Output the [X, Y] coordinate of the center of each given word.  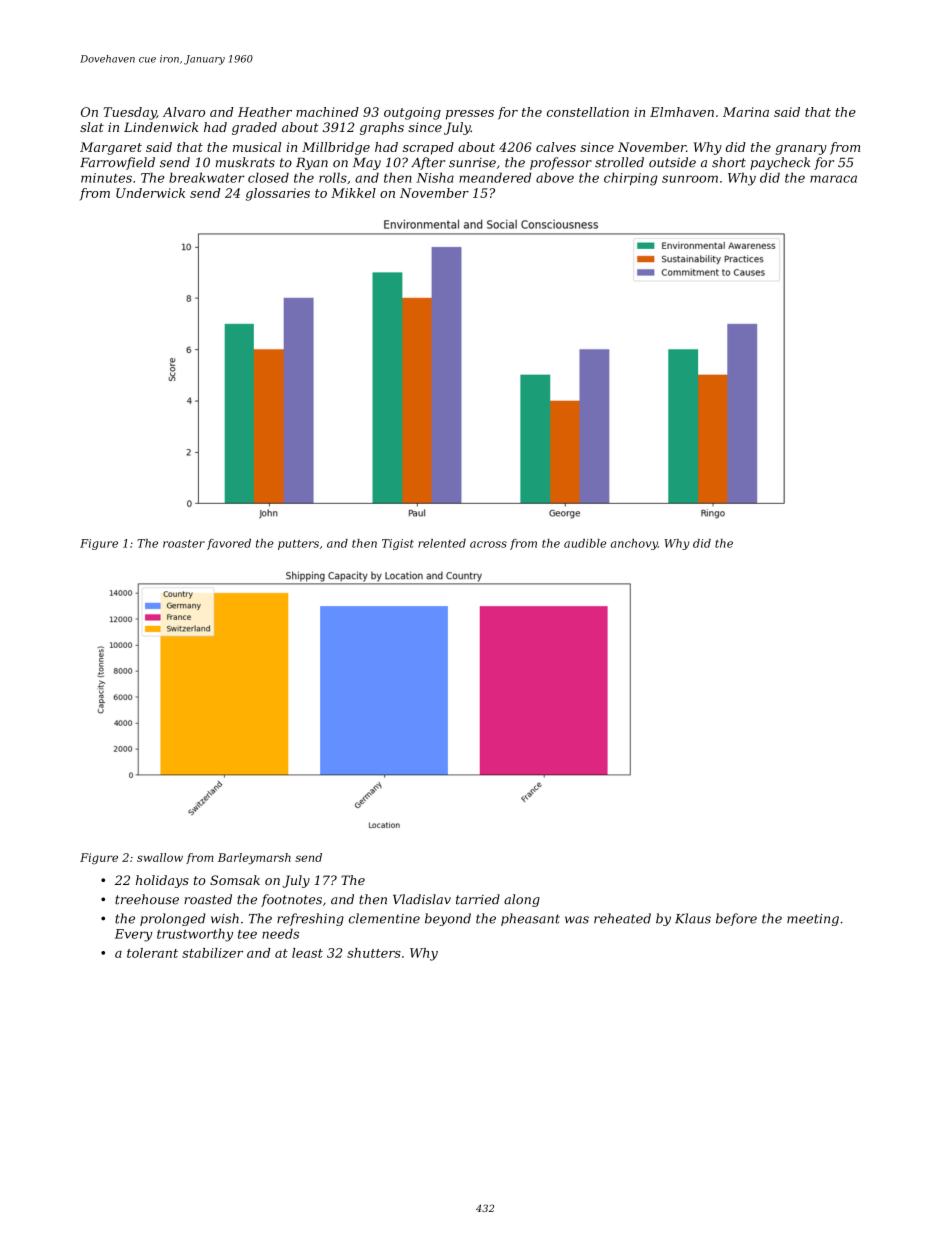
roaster [184, 544]
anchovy [634, 544]
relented [442, 543]
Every [134, 935]
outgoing [412, 113]
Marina [746, 112]
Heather [265, 112]
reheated [622, 918]
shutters [374, 953]
